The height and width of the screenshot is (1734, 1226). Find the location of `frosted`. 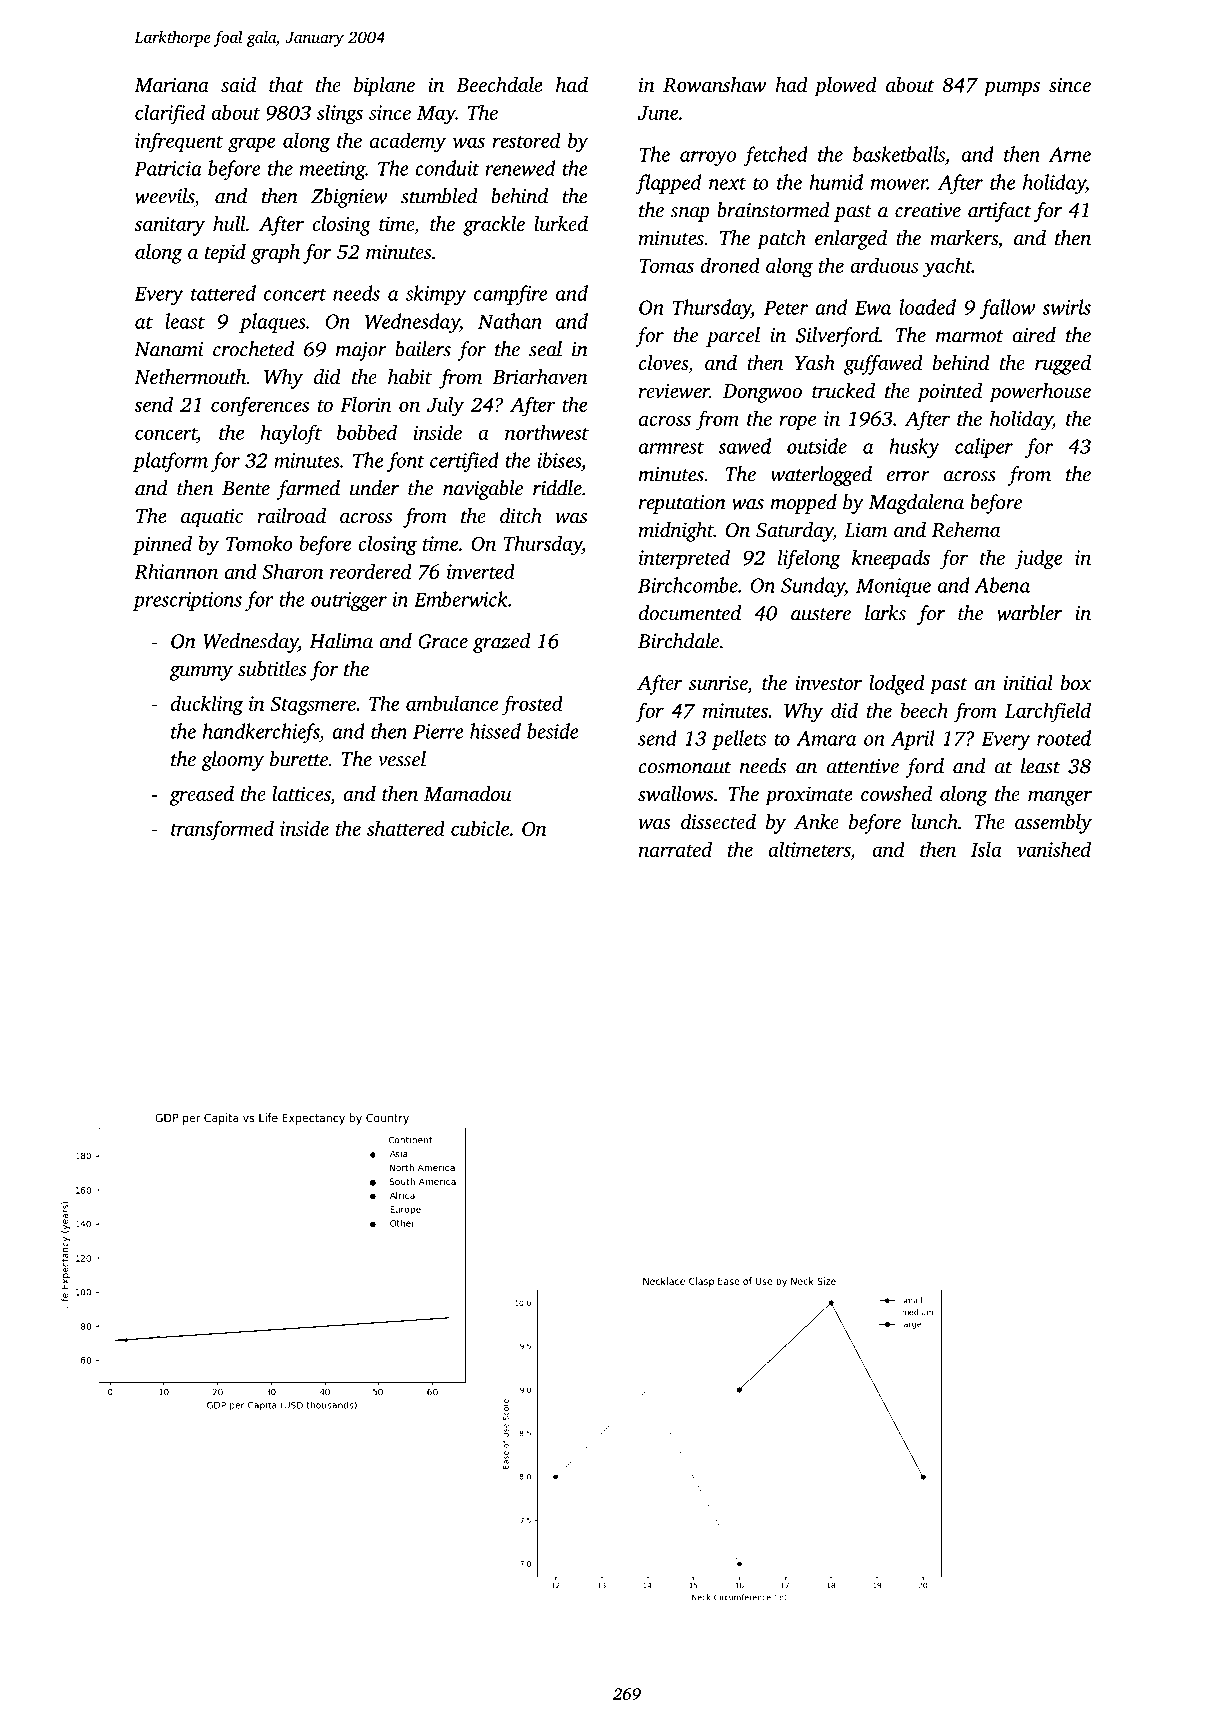

frosted is located at coordinates (532, 705).
